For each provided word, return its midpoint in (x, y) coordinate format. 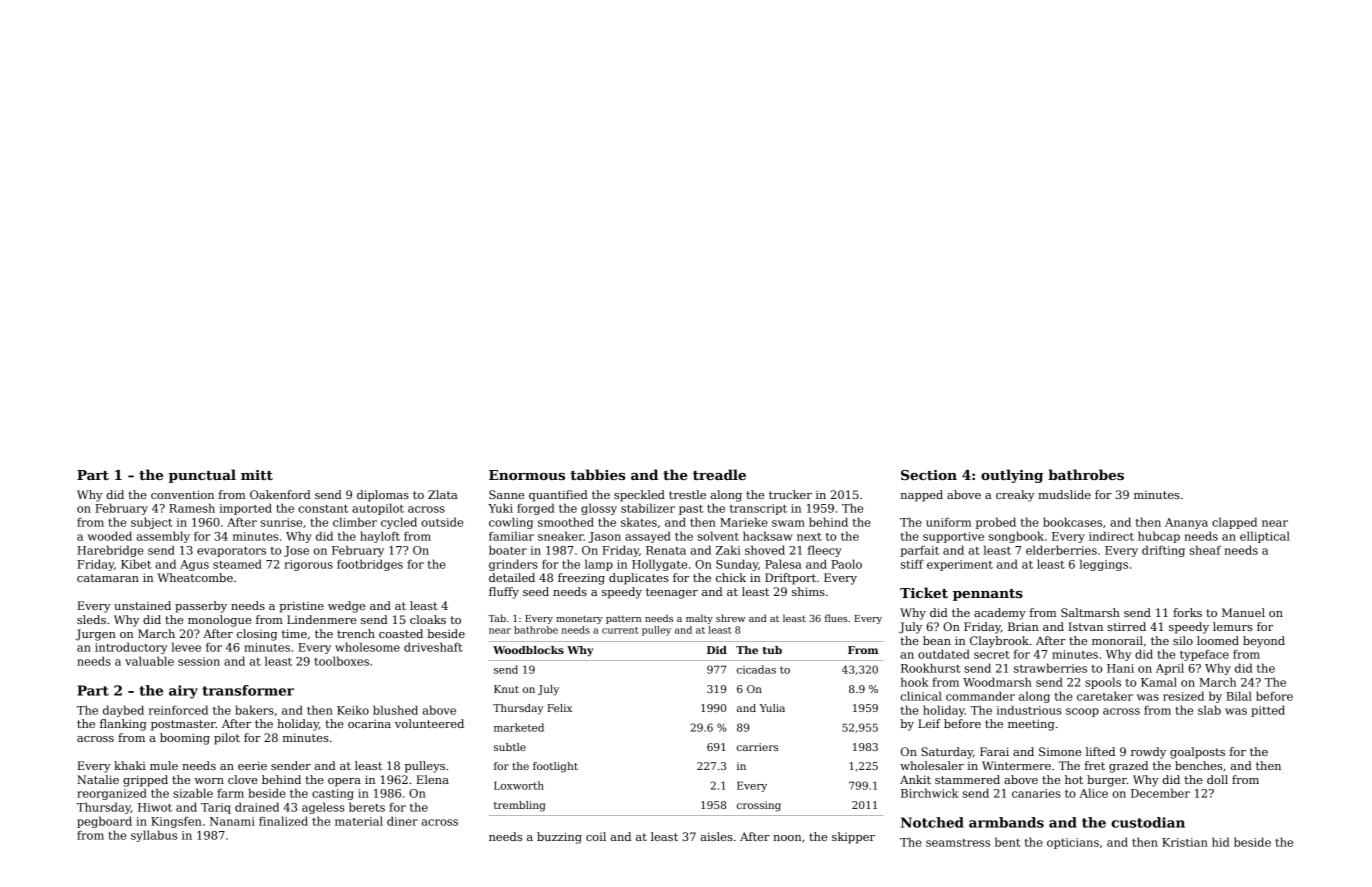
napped (922, 496)
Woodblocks (528, 650)
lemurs (1233, 626)
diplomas (383, 496)
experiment (960, 565)
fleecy (825, 551)
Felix (559, 708)
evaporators (231, 552)
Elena (432, 779)
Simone (1060, 751)
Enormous (527, 475)
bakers (254, 710)
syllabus (154, 836)
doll (1217, 779)
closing (257, 635)
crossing (759, 806)
